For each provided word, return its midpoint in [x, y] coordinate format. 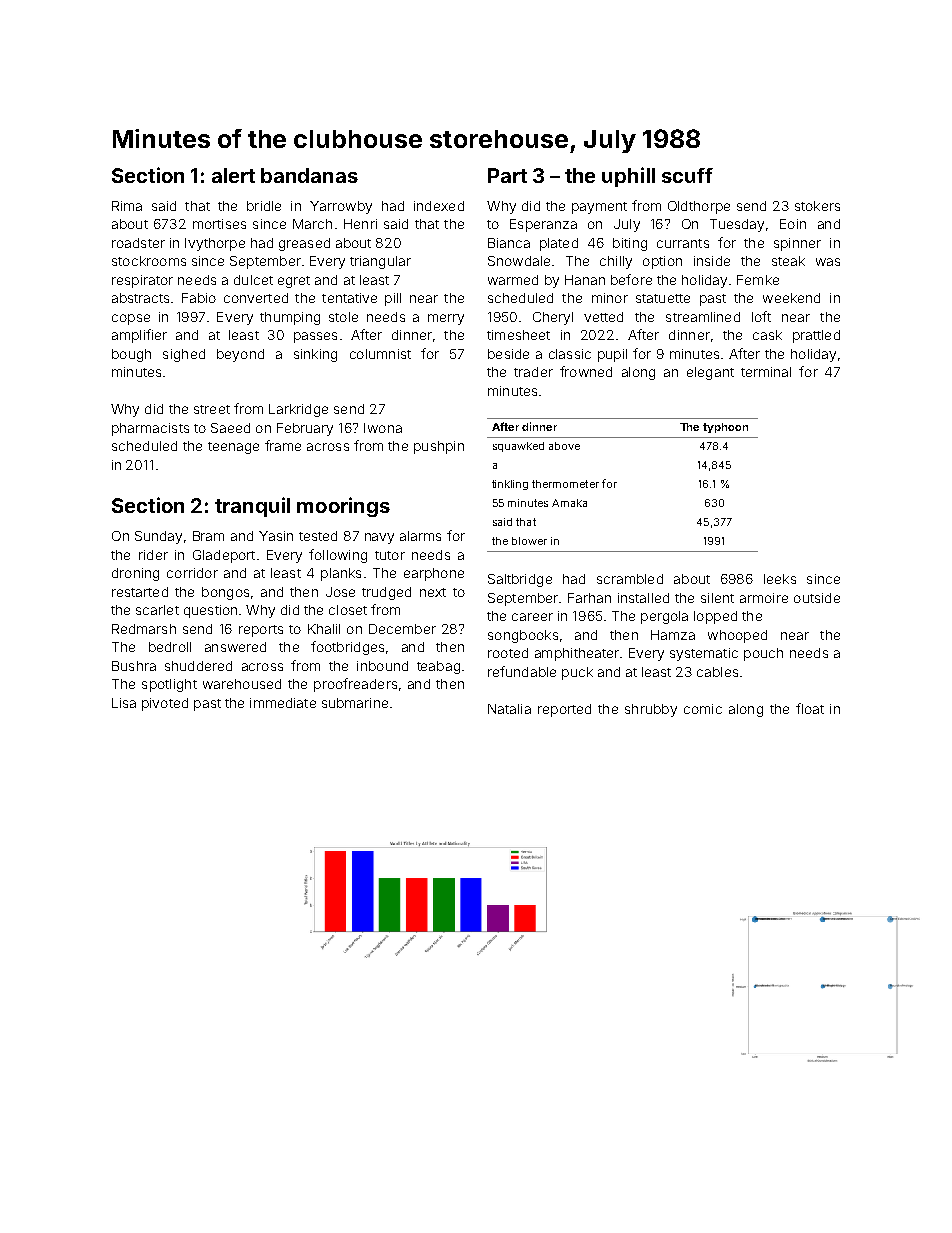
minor [610, 298]
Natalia [509, 709]
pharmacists [150, 429]
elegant [710, 373]
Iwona [383, 428]
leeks [780, 579]
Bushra [134, 666]
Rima [127, 206]
